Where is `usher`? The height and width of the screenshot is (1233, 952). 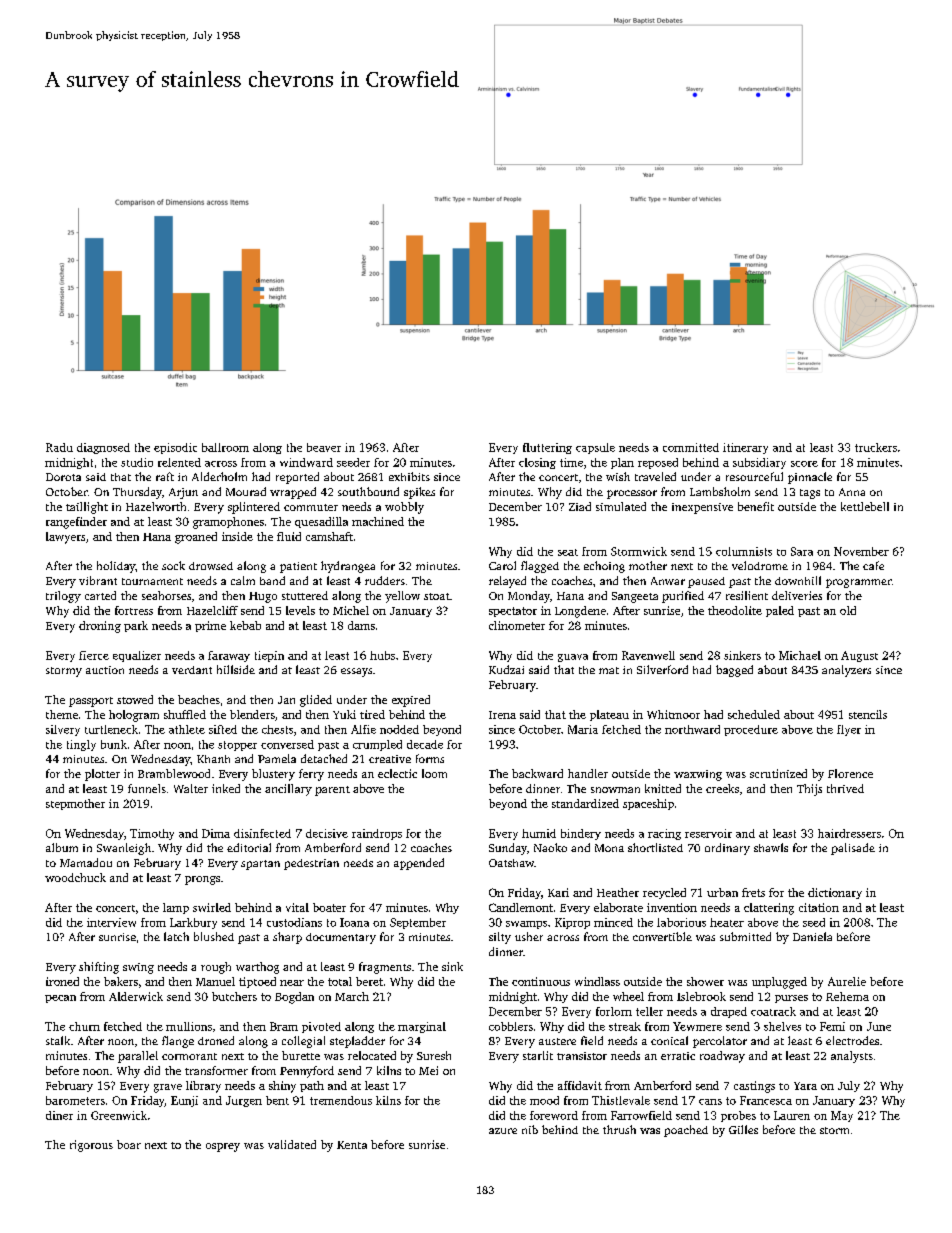 usher is located at coordinates (529, 936).
